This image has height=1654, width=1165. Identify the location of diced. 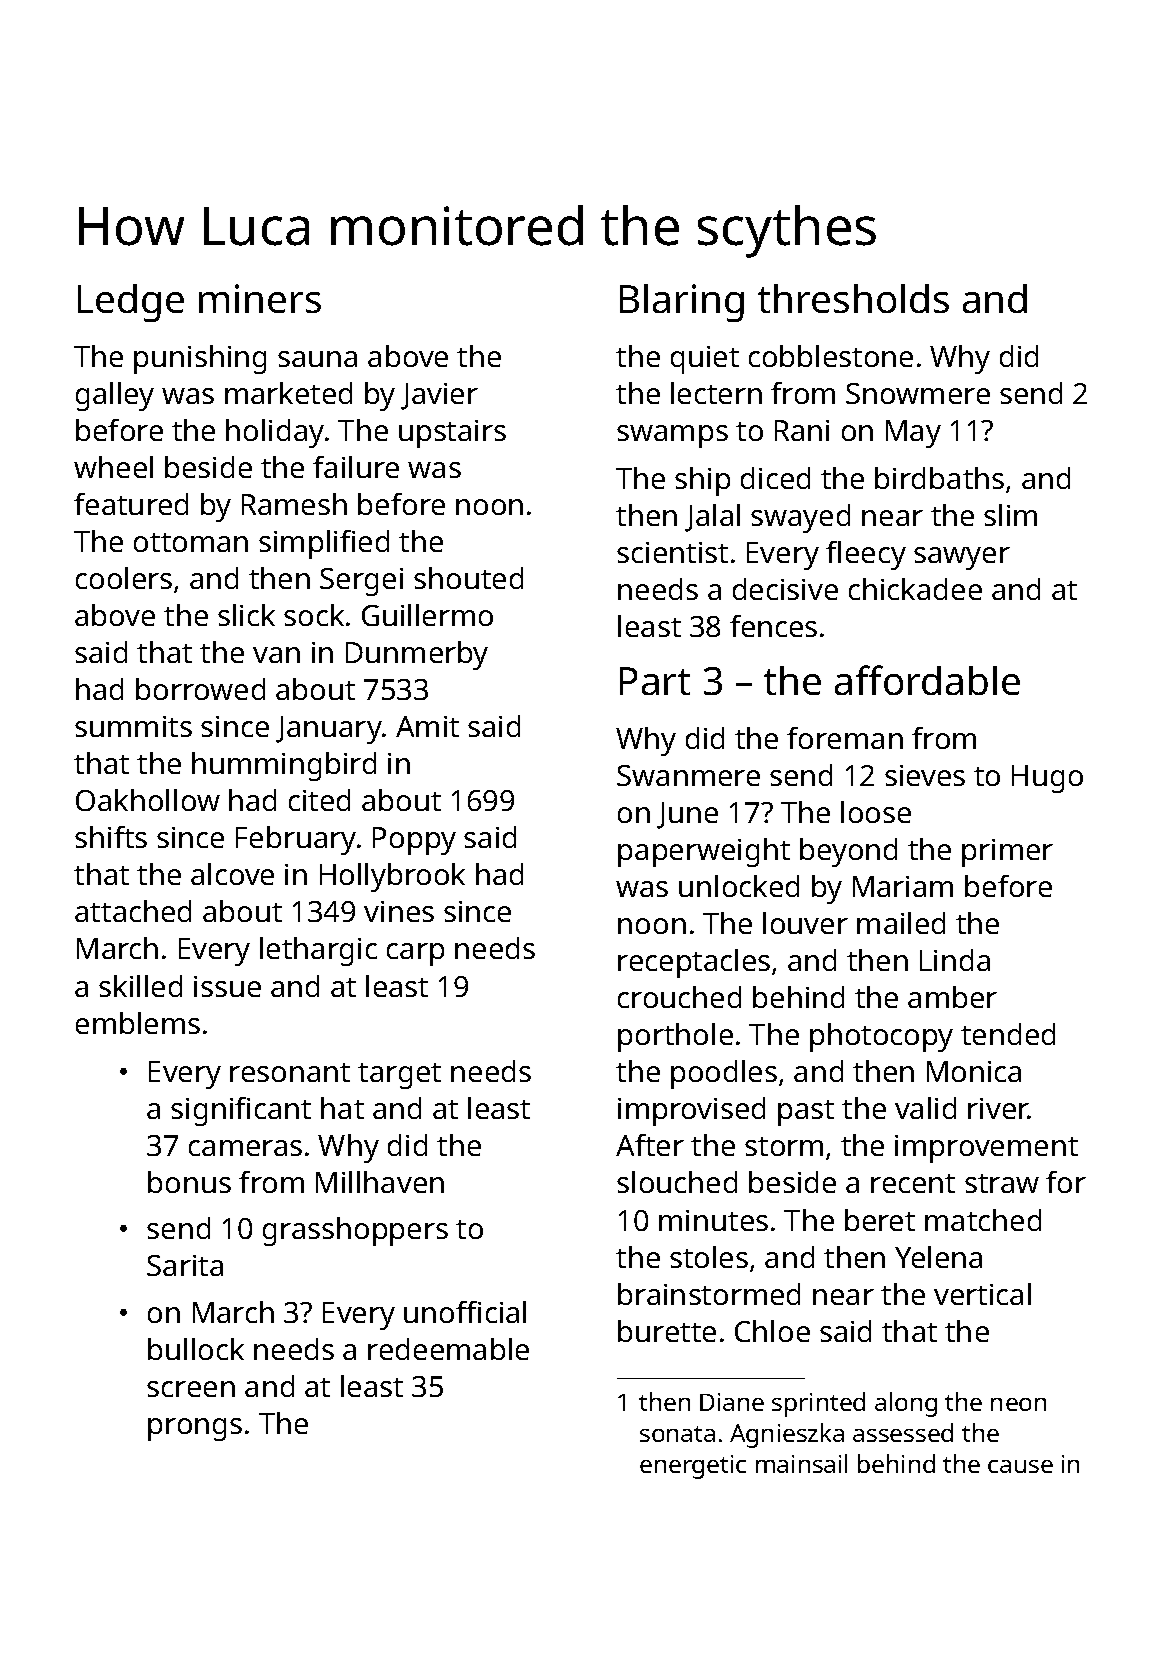
(775, 478).
